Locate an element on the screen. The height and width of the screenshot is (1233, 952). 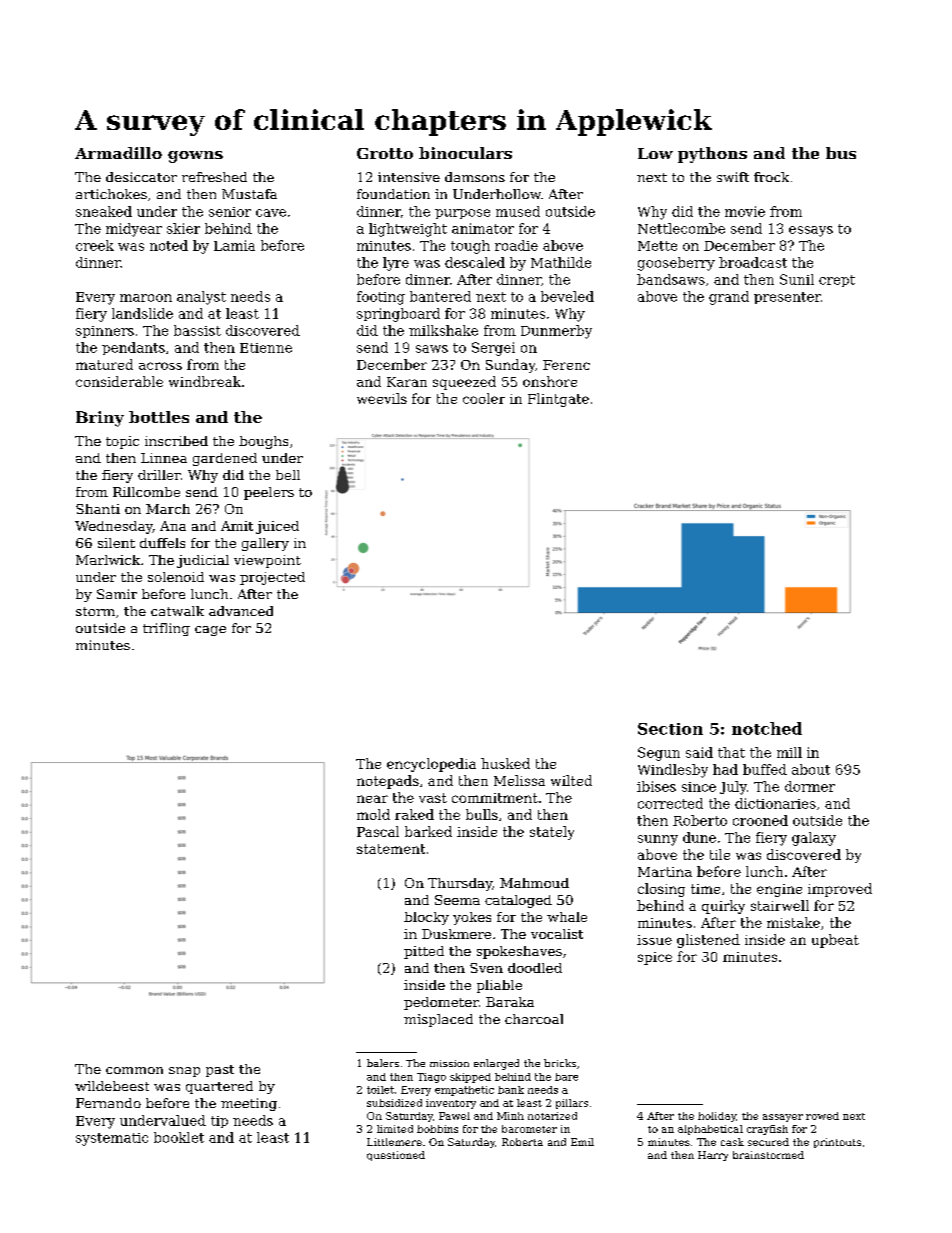
juiced is located at coordinates (277, 527).
